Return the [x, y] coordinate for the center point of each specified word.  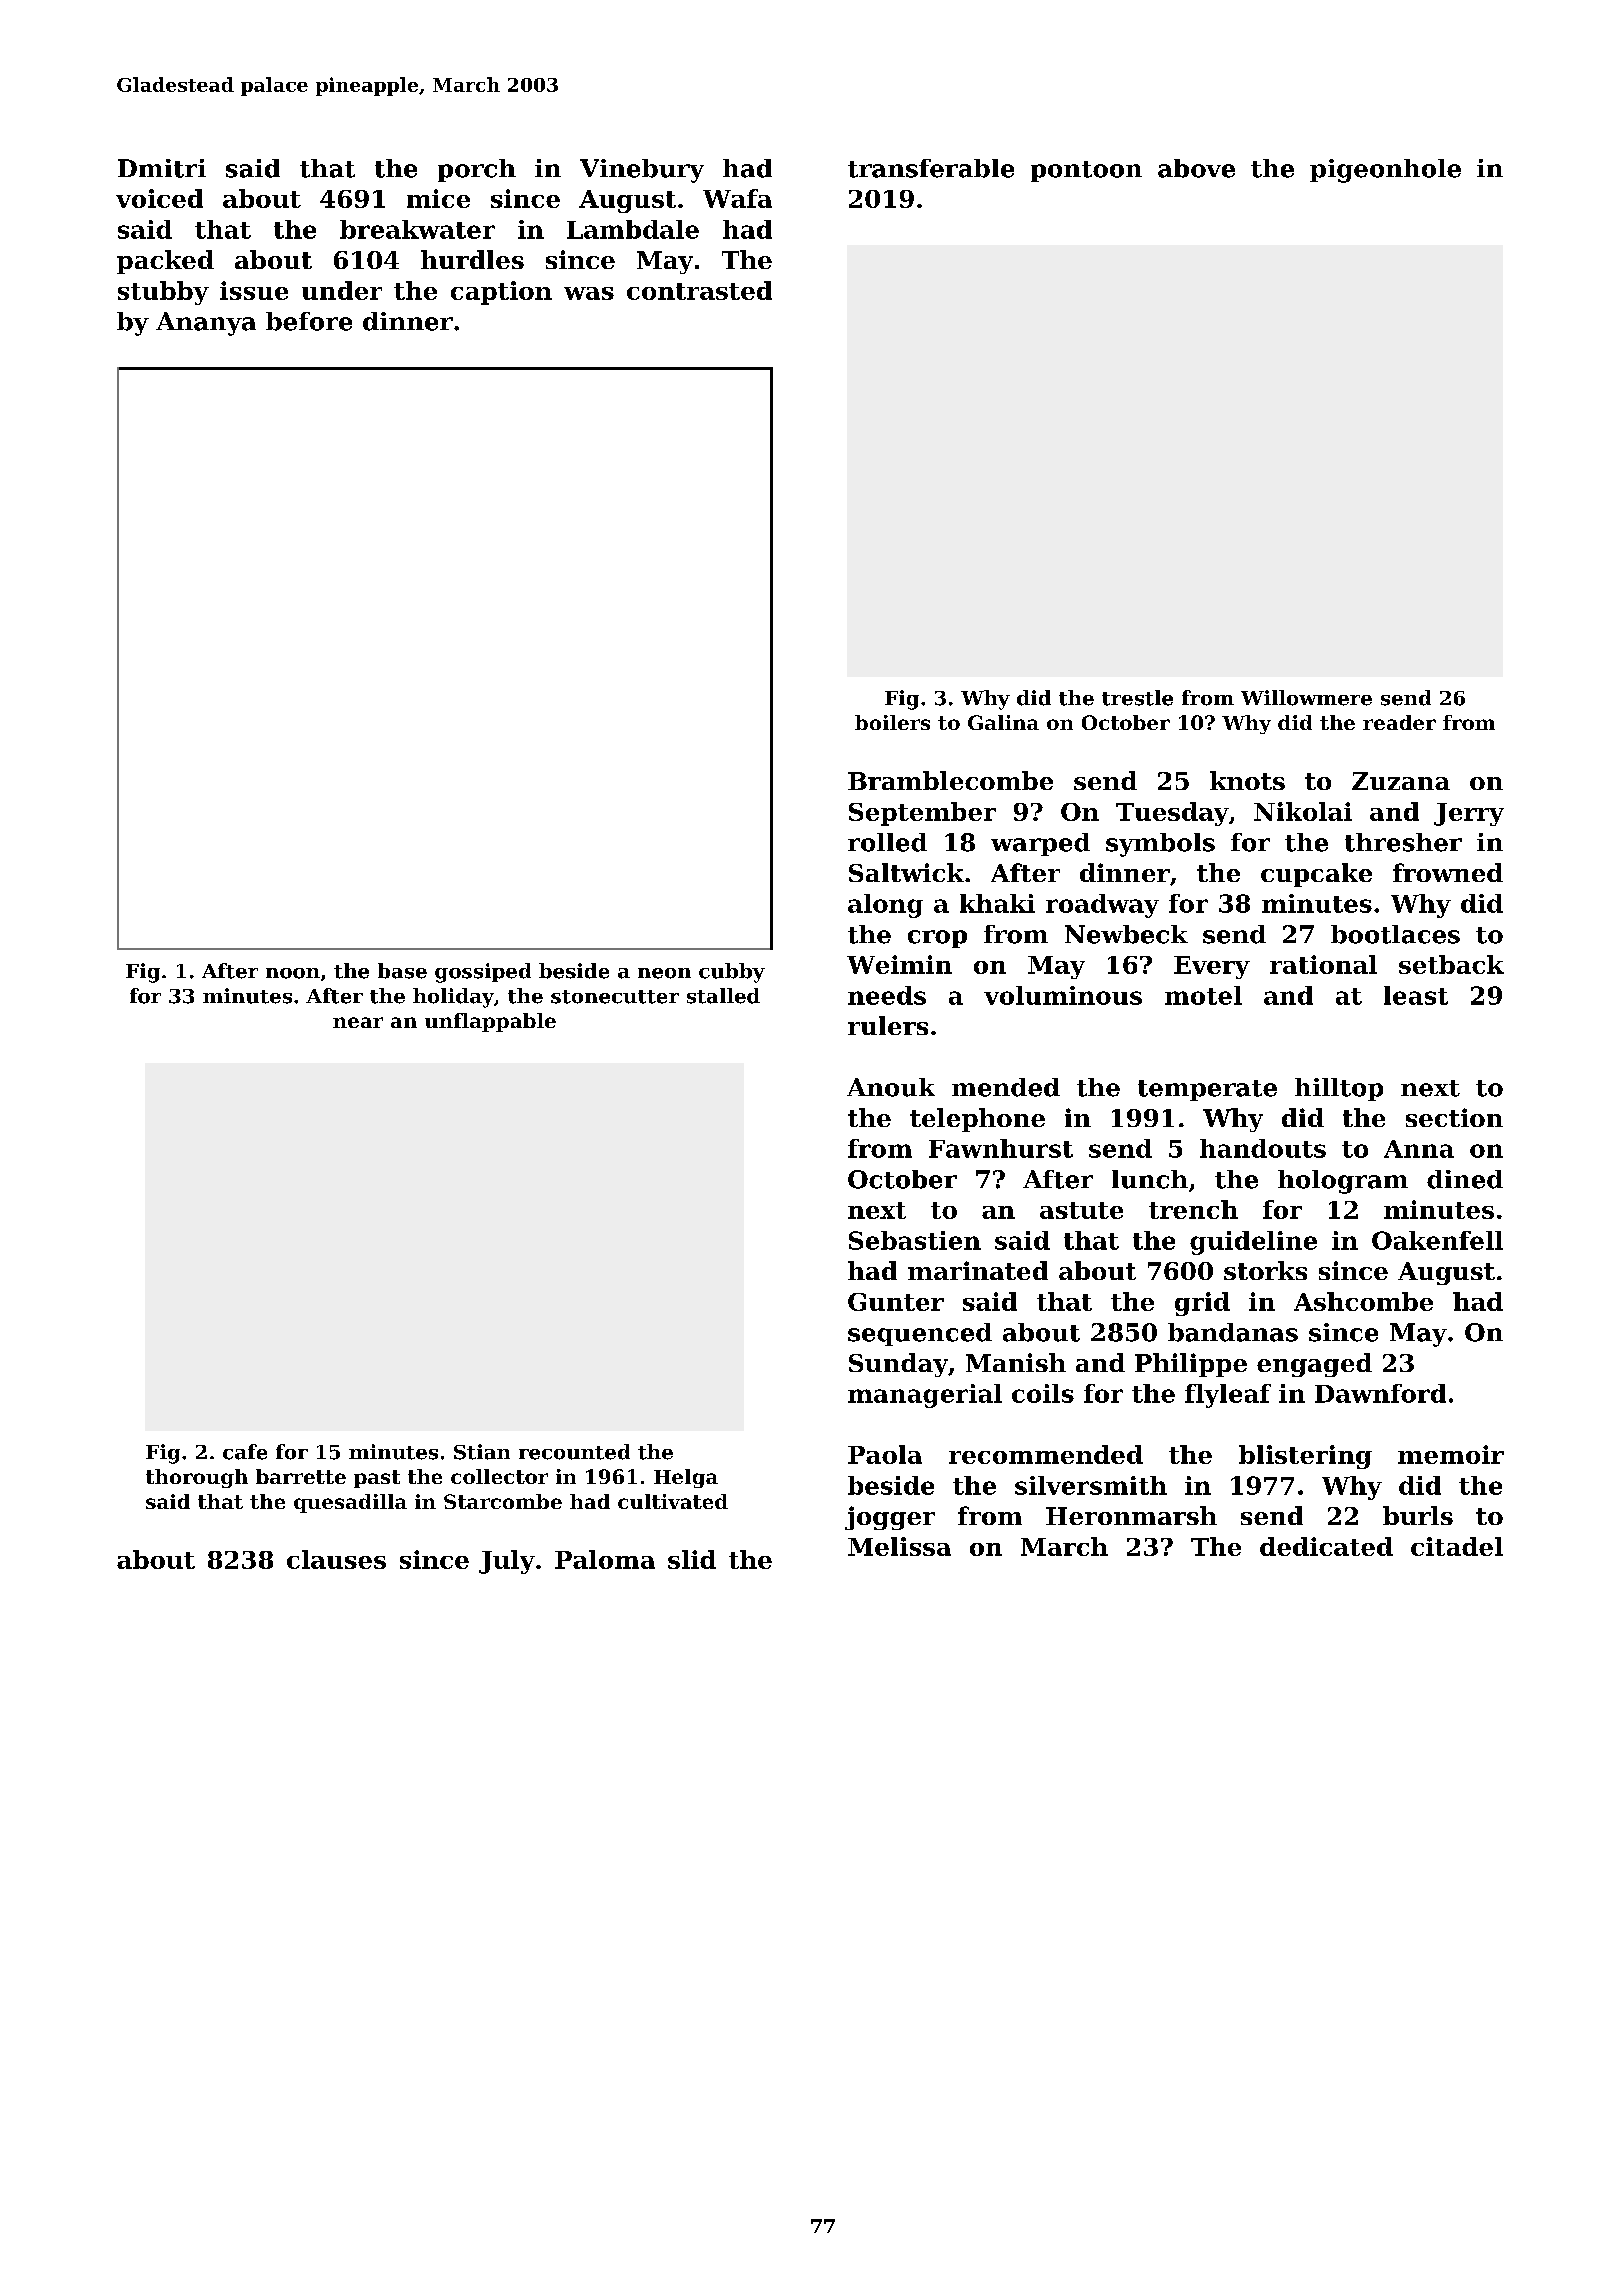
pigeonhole [1385, 171]
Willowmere [1306, 698]
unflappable [490, 1022]
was [589, 293]
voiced [159, 198]
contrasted [699, 290]
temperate [1207, 1090]
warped [1040, 844]
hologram [1343, 1182]
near [358, 1022]
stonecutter [615, 997]
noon [293, 973]
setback [1451, 964]
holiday [453, 998]
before [309, 321]
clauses [336, 1559]
